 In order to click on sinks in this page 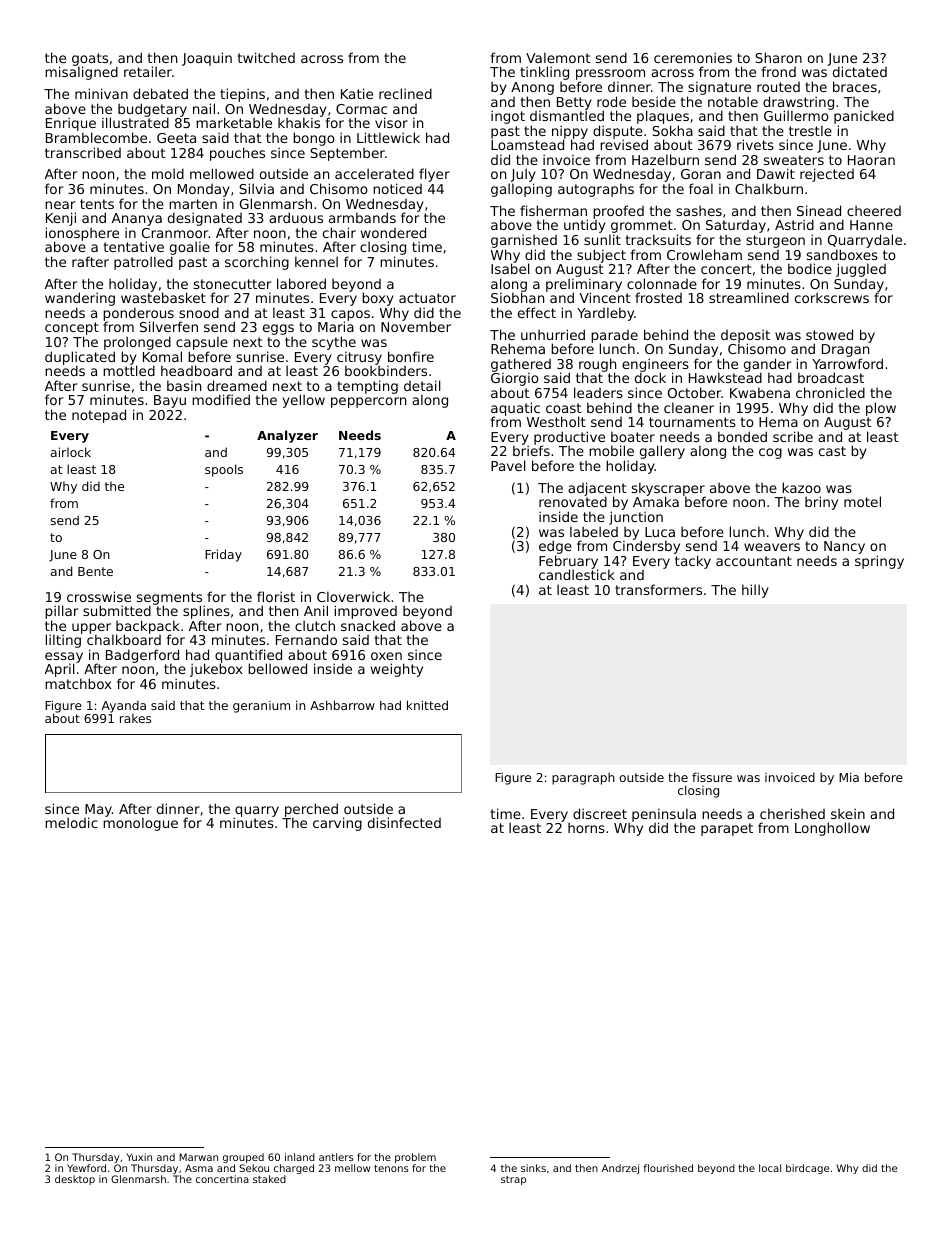, I will do `click(533, 1168)`.
